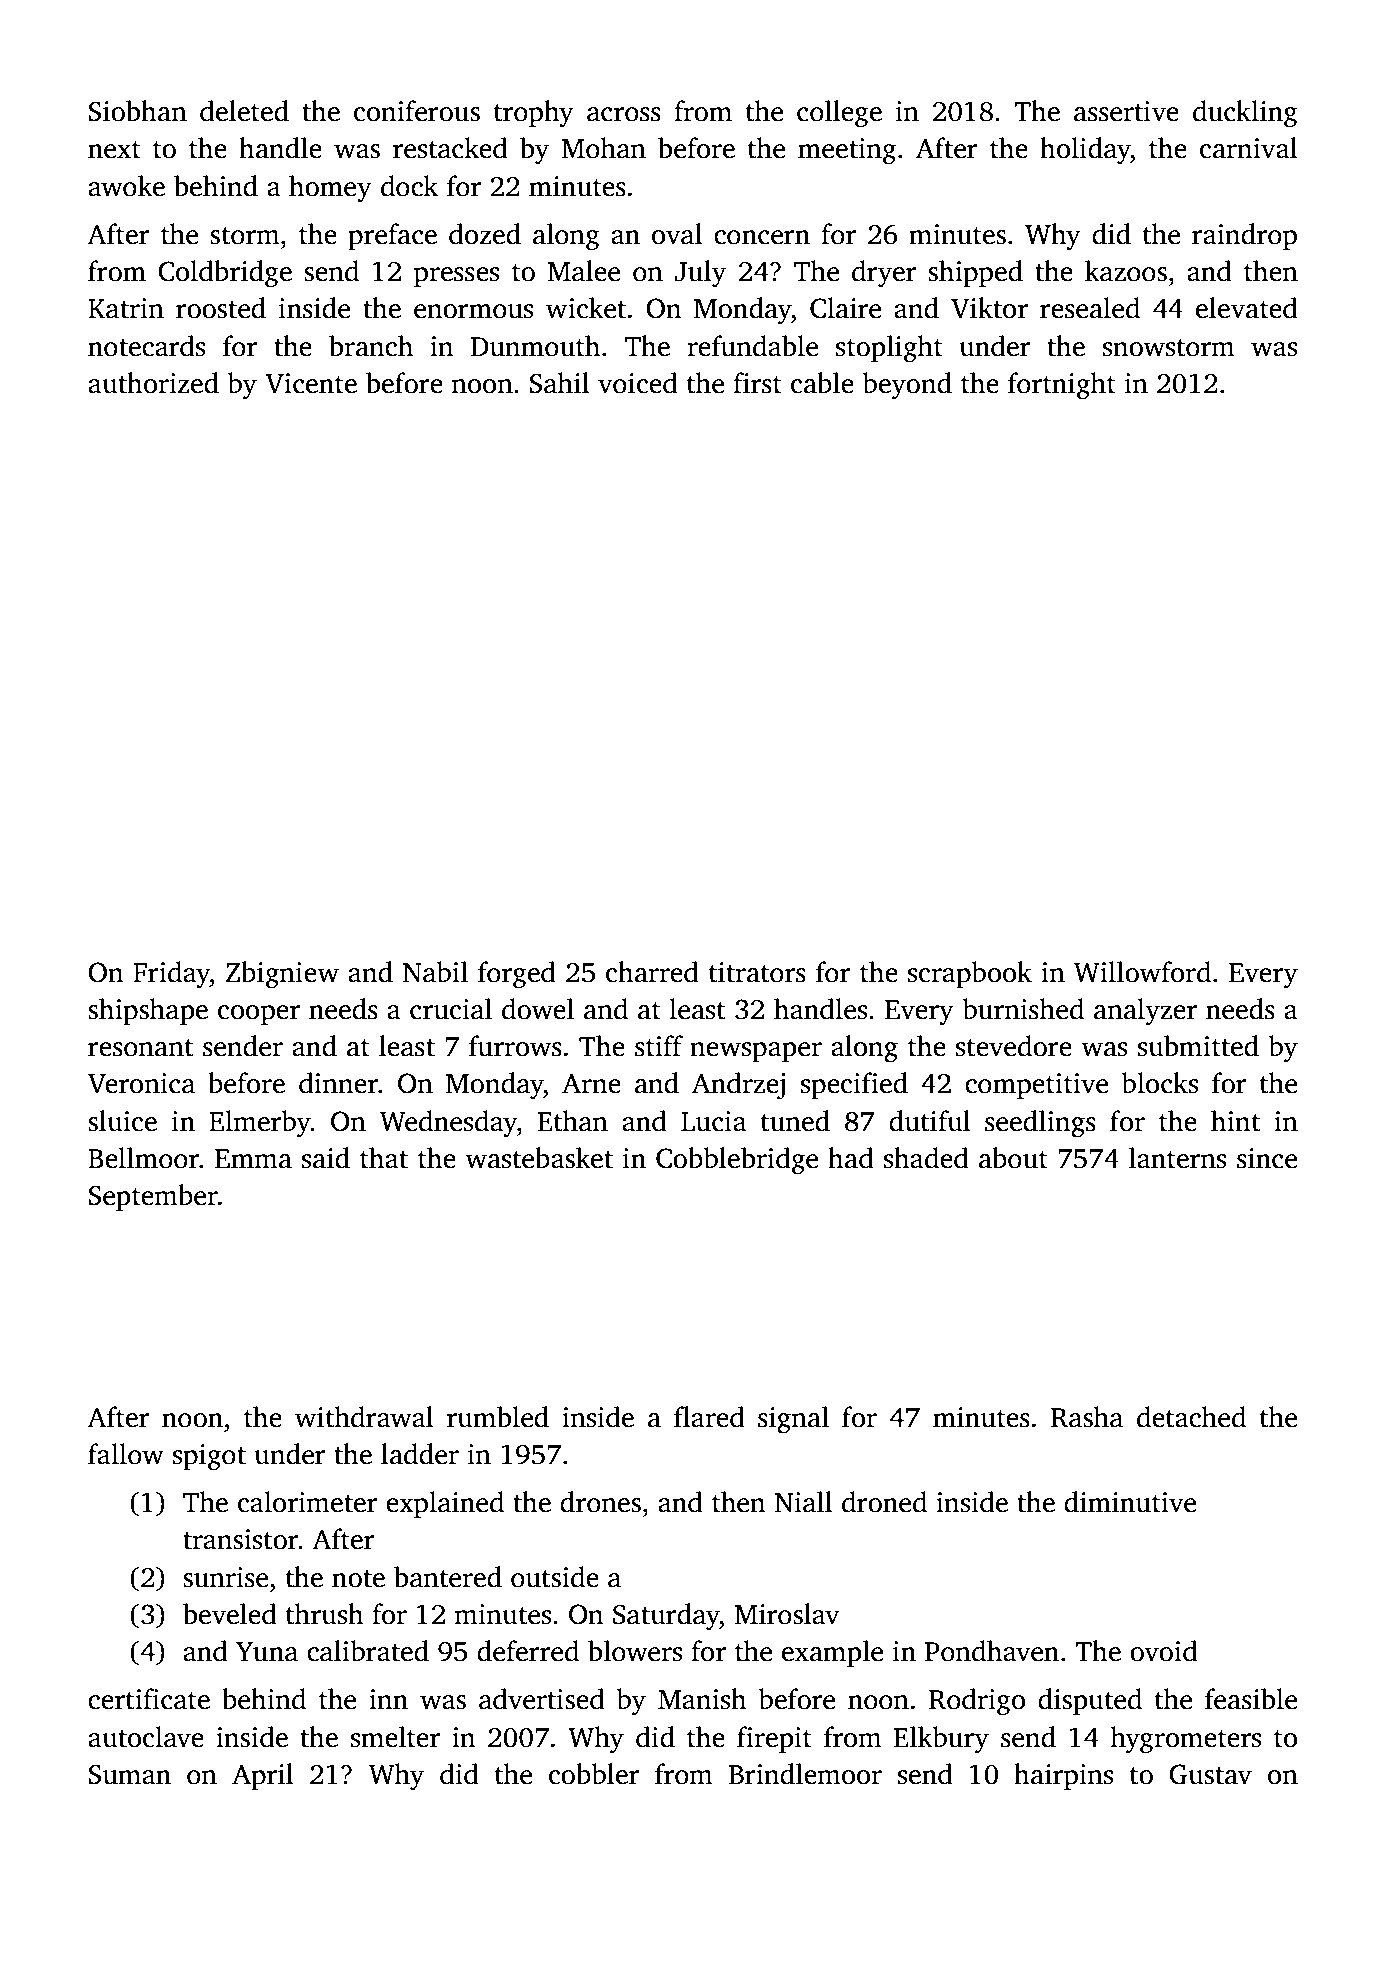 This document has height=1969, width=1386. I want to click on next, so click(114, 150).
